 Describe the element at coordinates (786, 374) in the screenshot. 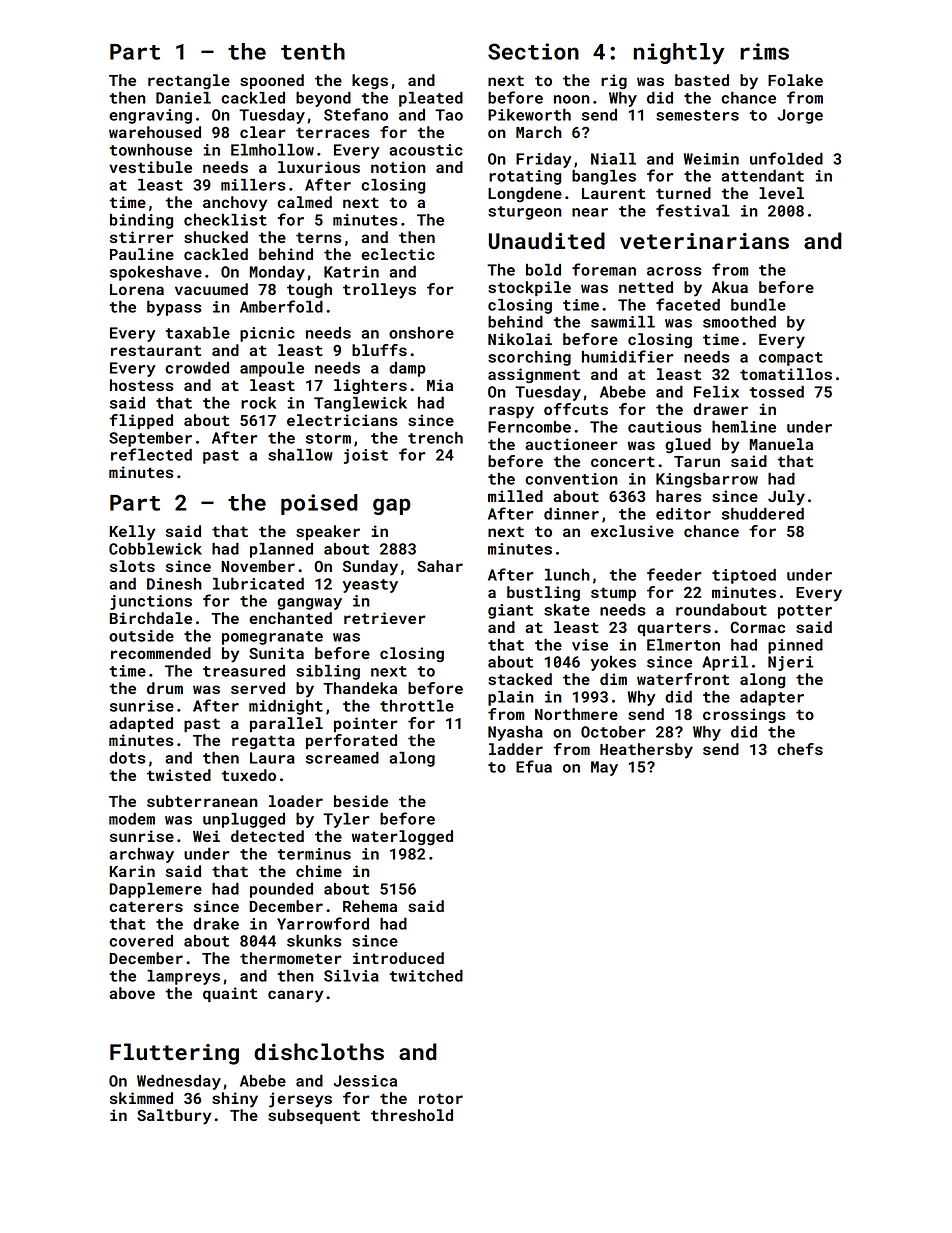

I see `tomatillos` at that location.
